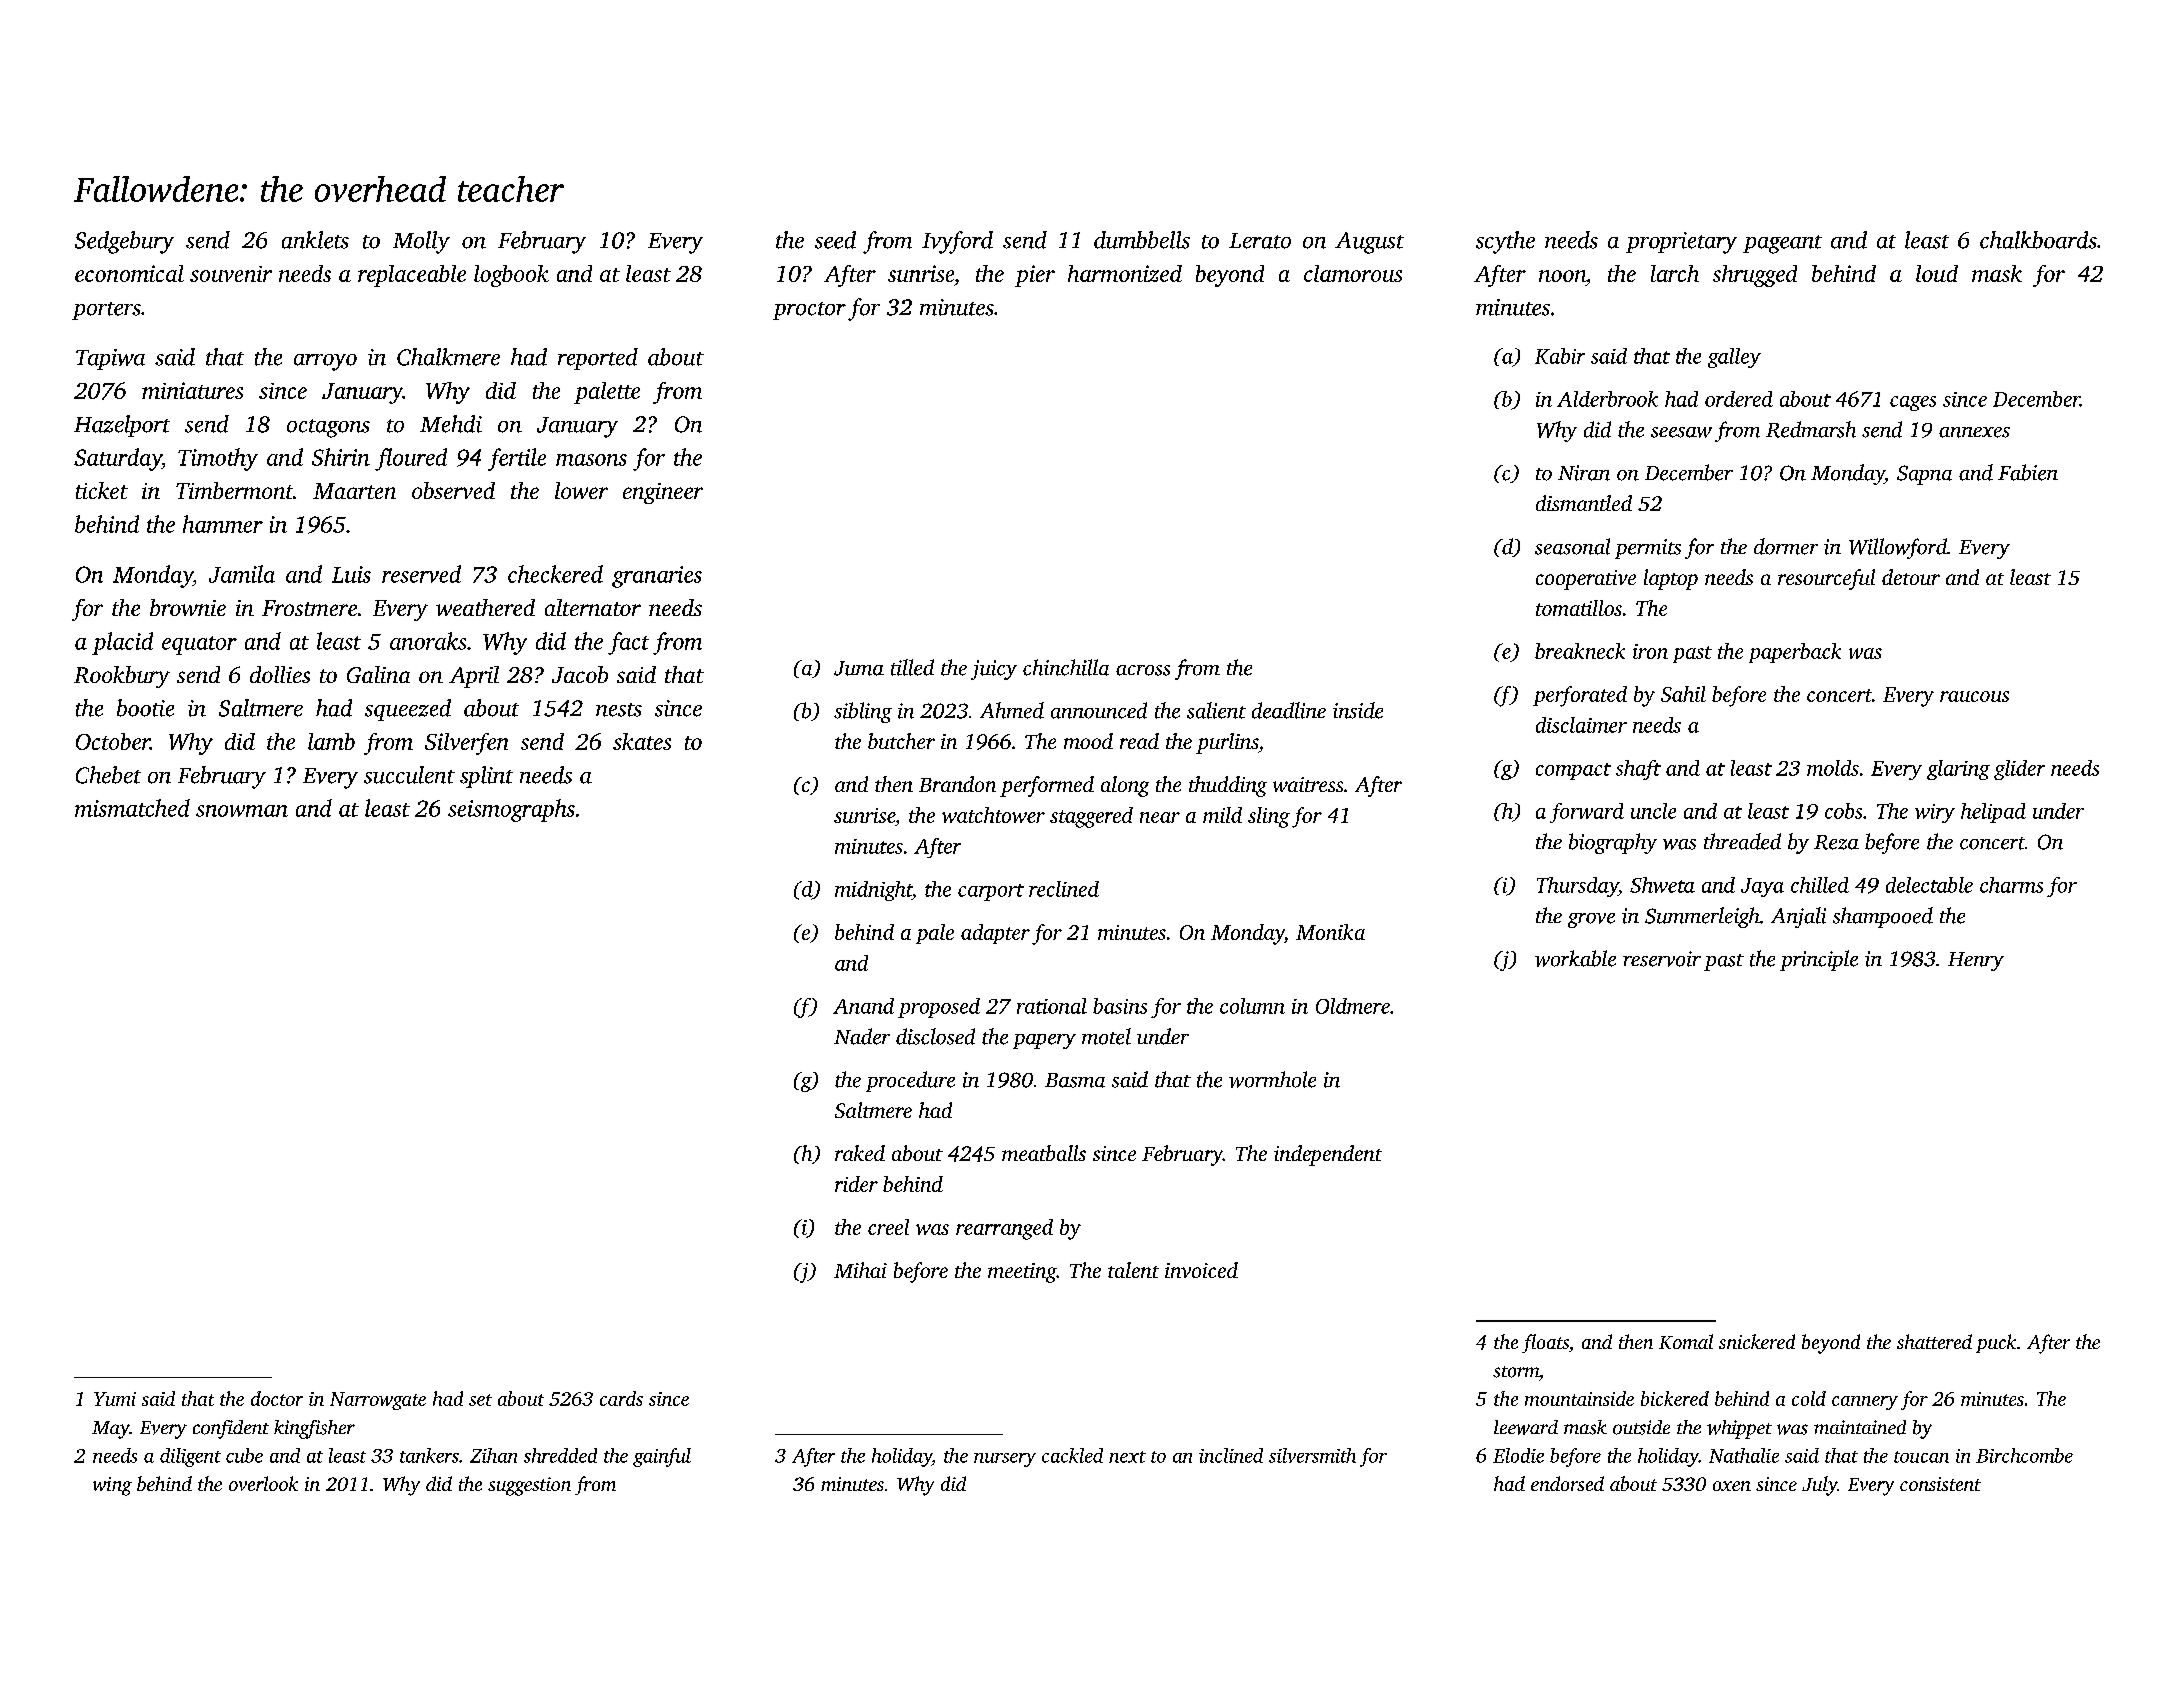 The width and height of the document is (2178, 1683). What do you see at coordinates (1782, 244) in the document?
I see `pageant` at bounding box center [1782, 244].
